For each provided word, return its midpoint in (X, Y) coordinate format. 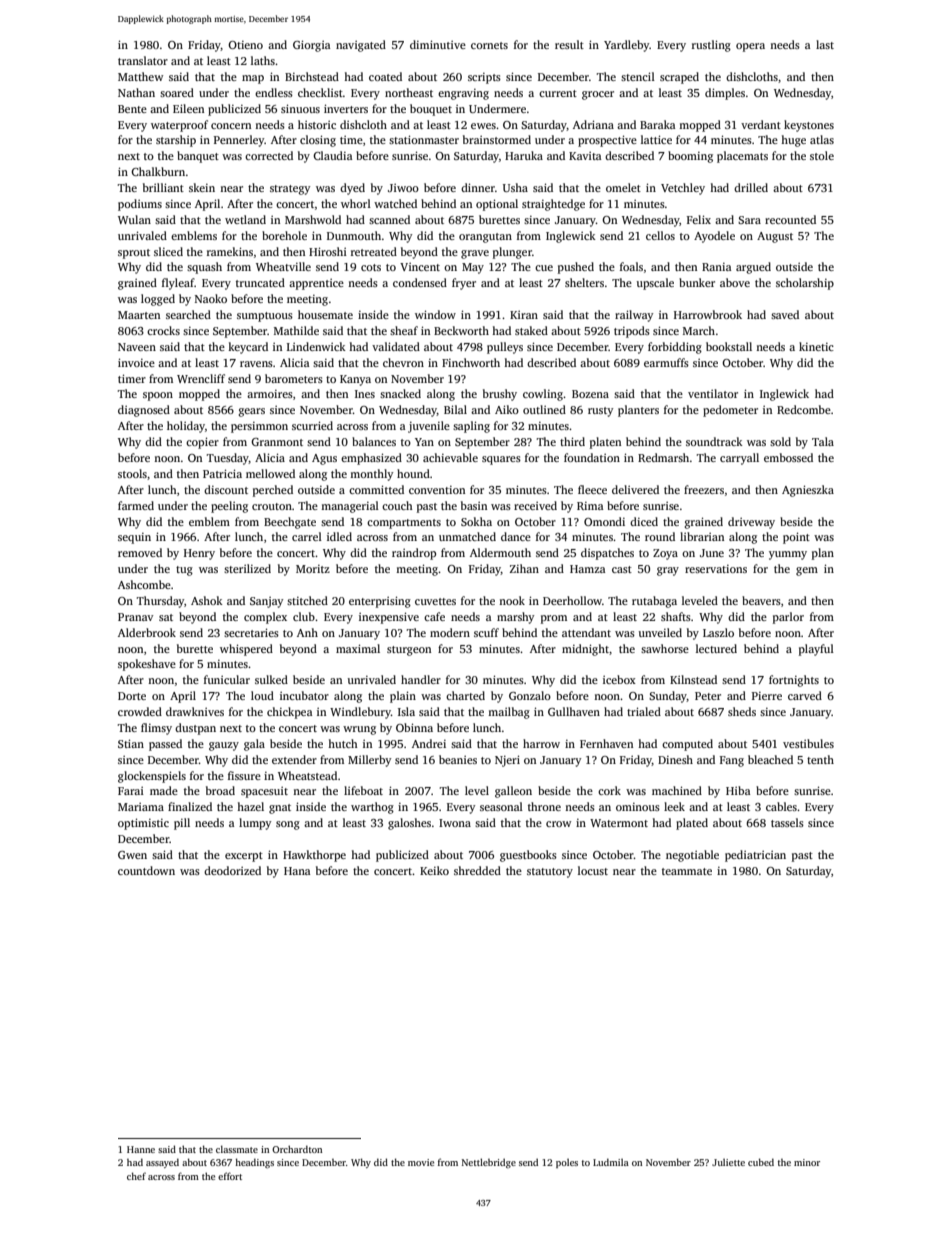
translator (143, 60)
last (825, 44)
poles (567, 1163)
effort (230, 1176)
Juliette (728, 1162)
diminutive (438, 44)
